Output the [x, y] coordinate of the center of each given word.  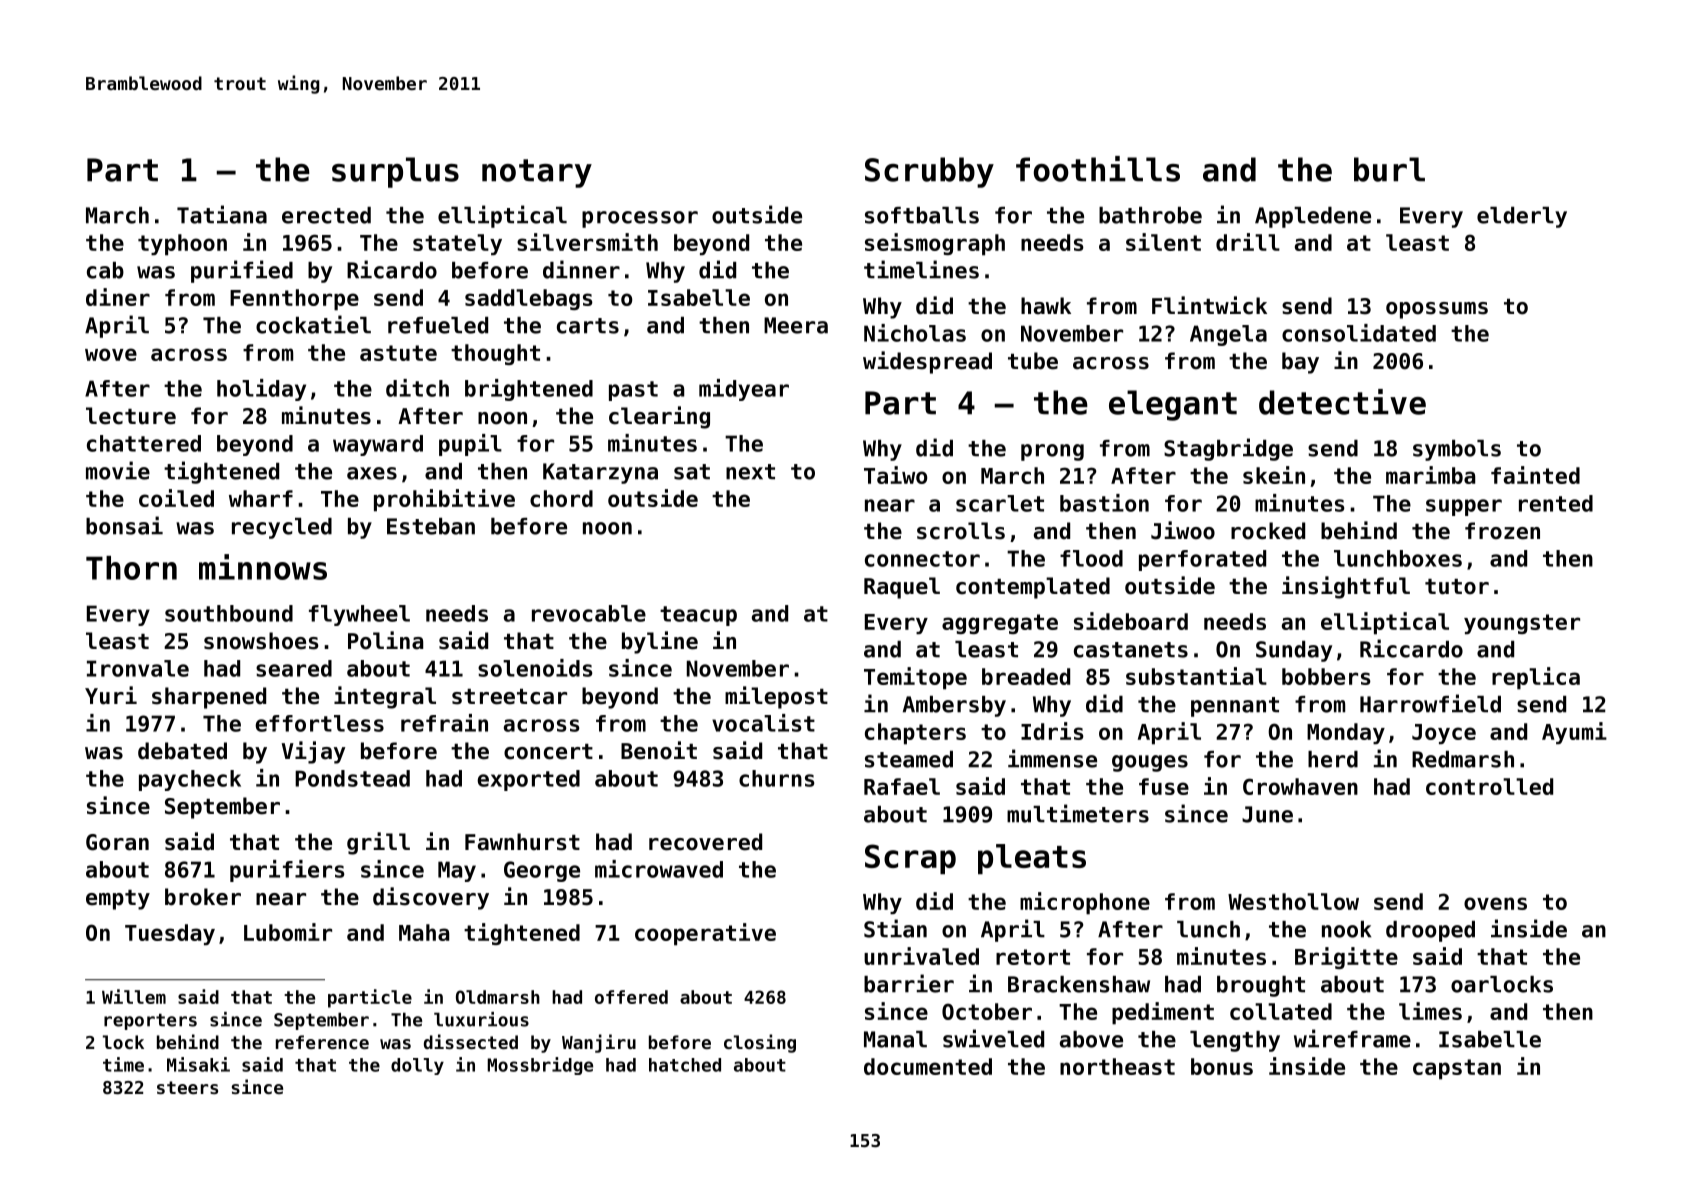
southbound [229, 613]
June [1267, 814]
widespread [927, 362]
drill [1248, 242]
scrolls [961, 531]
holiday [261, 390]
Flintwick [1209, 305]
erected [326, 215]
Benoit [659, 750]
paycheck [190, 780]
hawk [1046, 306]
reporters [150, 1022]
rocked [1268, 531]
